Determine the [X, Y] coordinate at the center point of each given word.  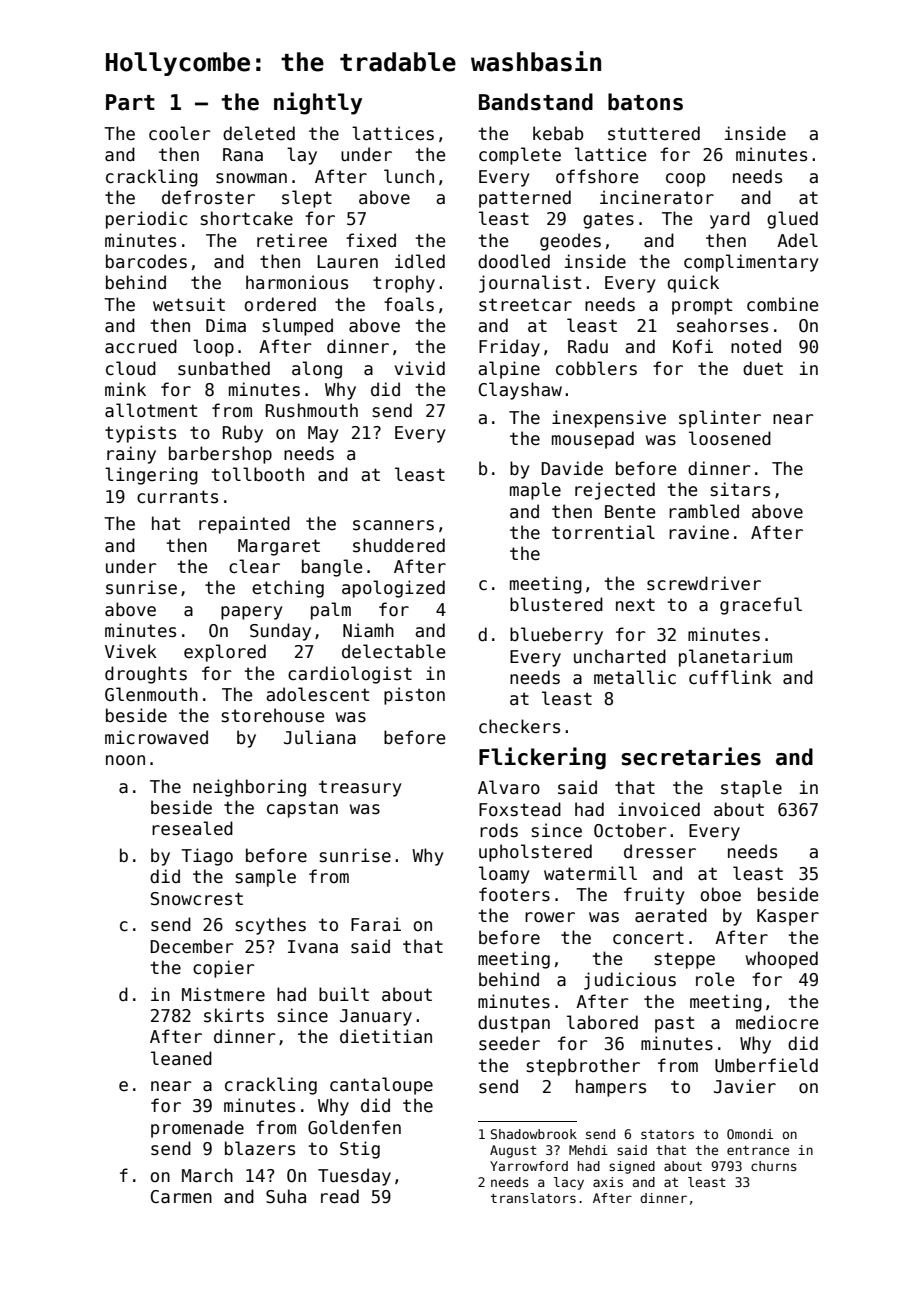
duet [763, 368]
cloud [131, 368]
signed [632, 1167]
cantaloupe [381, 1086]
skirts [234, 1015]
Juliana [320, 737]
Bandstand [536, 102]
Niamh [368, 630]
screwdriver [704, 583]
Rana [243, 154]
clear [254, 566]
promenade [197, 1129]
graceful [761, 606]
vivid [420, 368]
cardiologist [350, 675]
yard [730, 220]
